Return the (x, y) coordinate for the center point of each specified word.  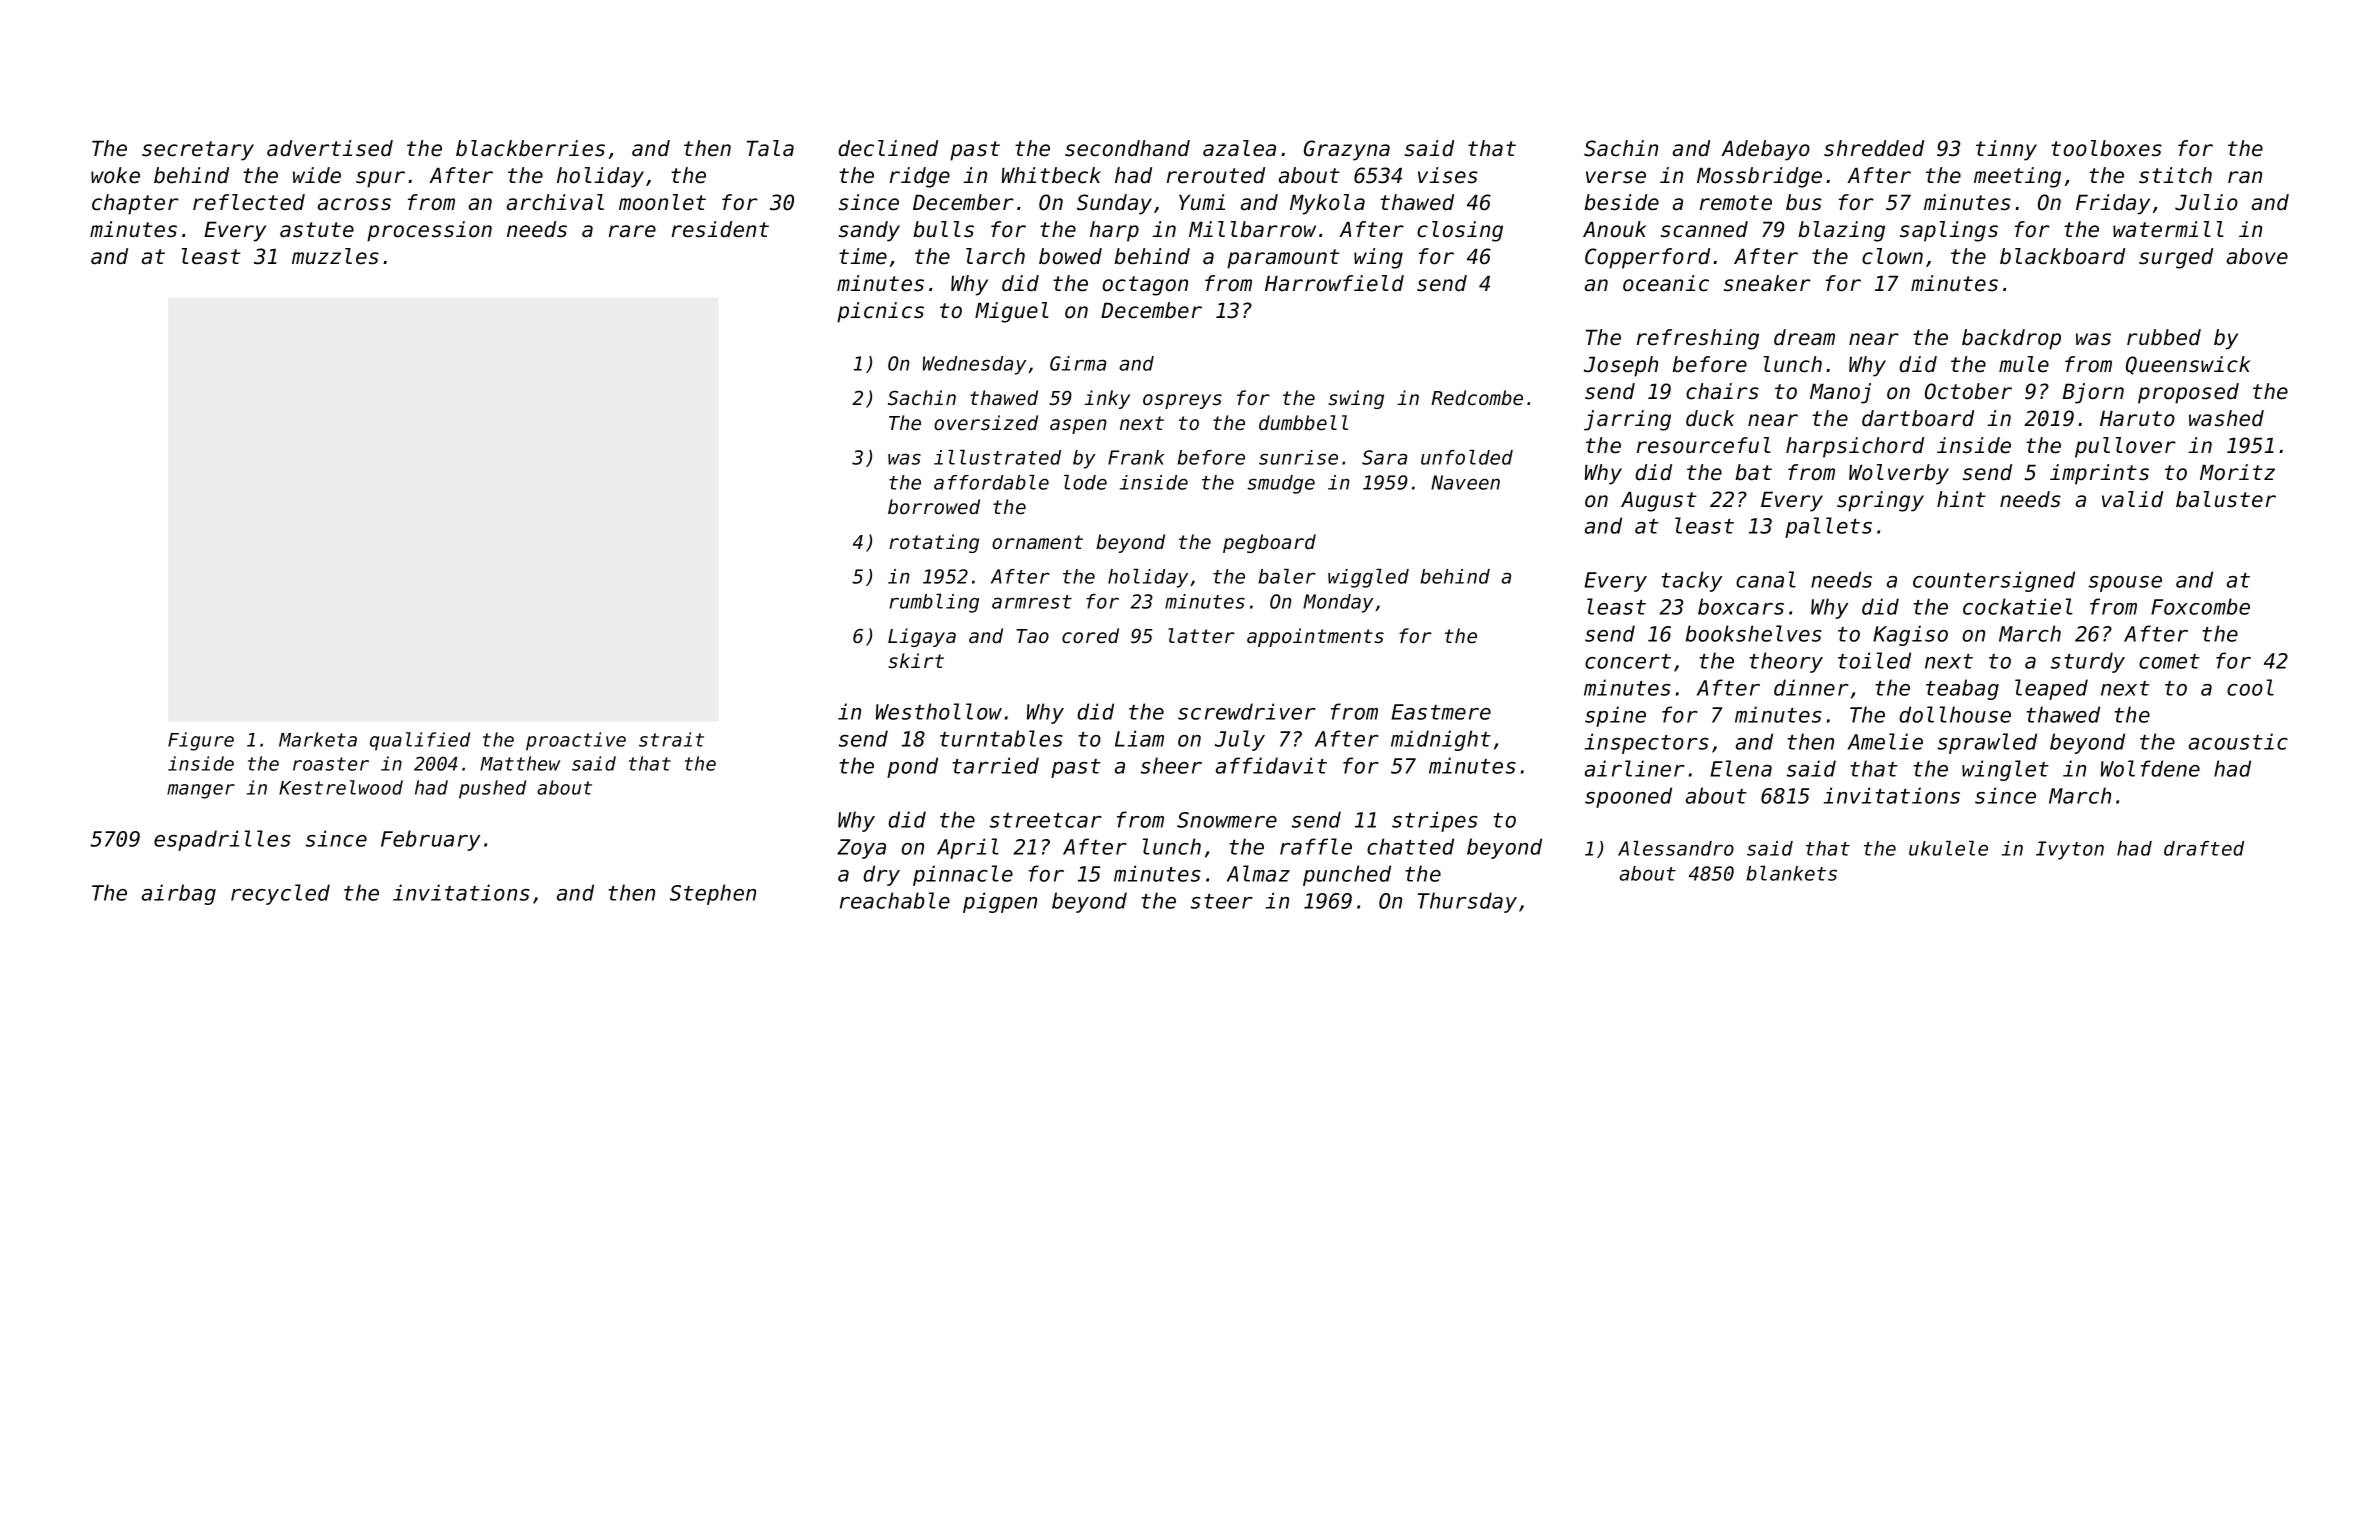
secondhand (1127, 148)
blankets (1791, 873)
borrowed (934, 507)
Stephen (713, 894)
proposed (2188, 393)
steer (1222, 901)
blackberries (530, 148)
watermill (2168, 229)
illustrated (997, 457)
